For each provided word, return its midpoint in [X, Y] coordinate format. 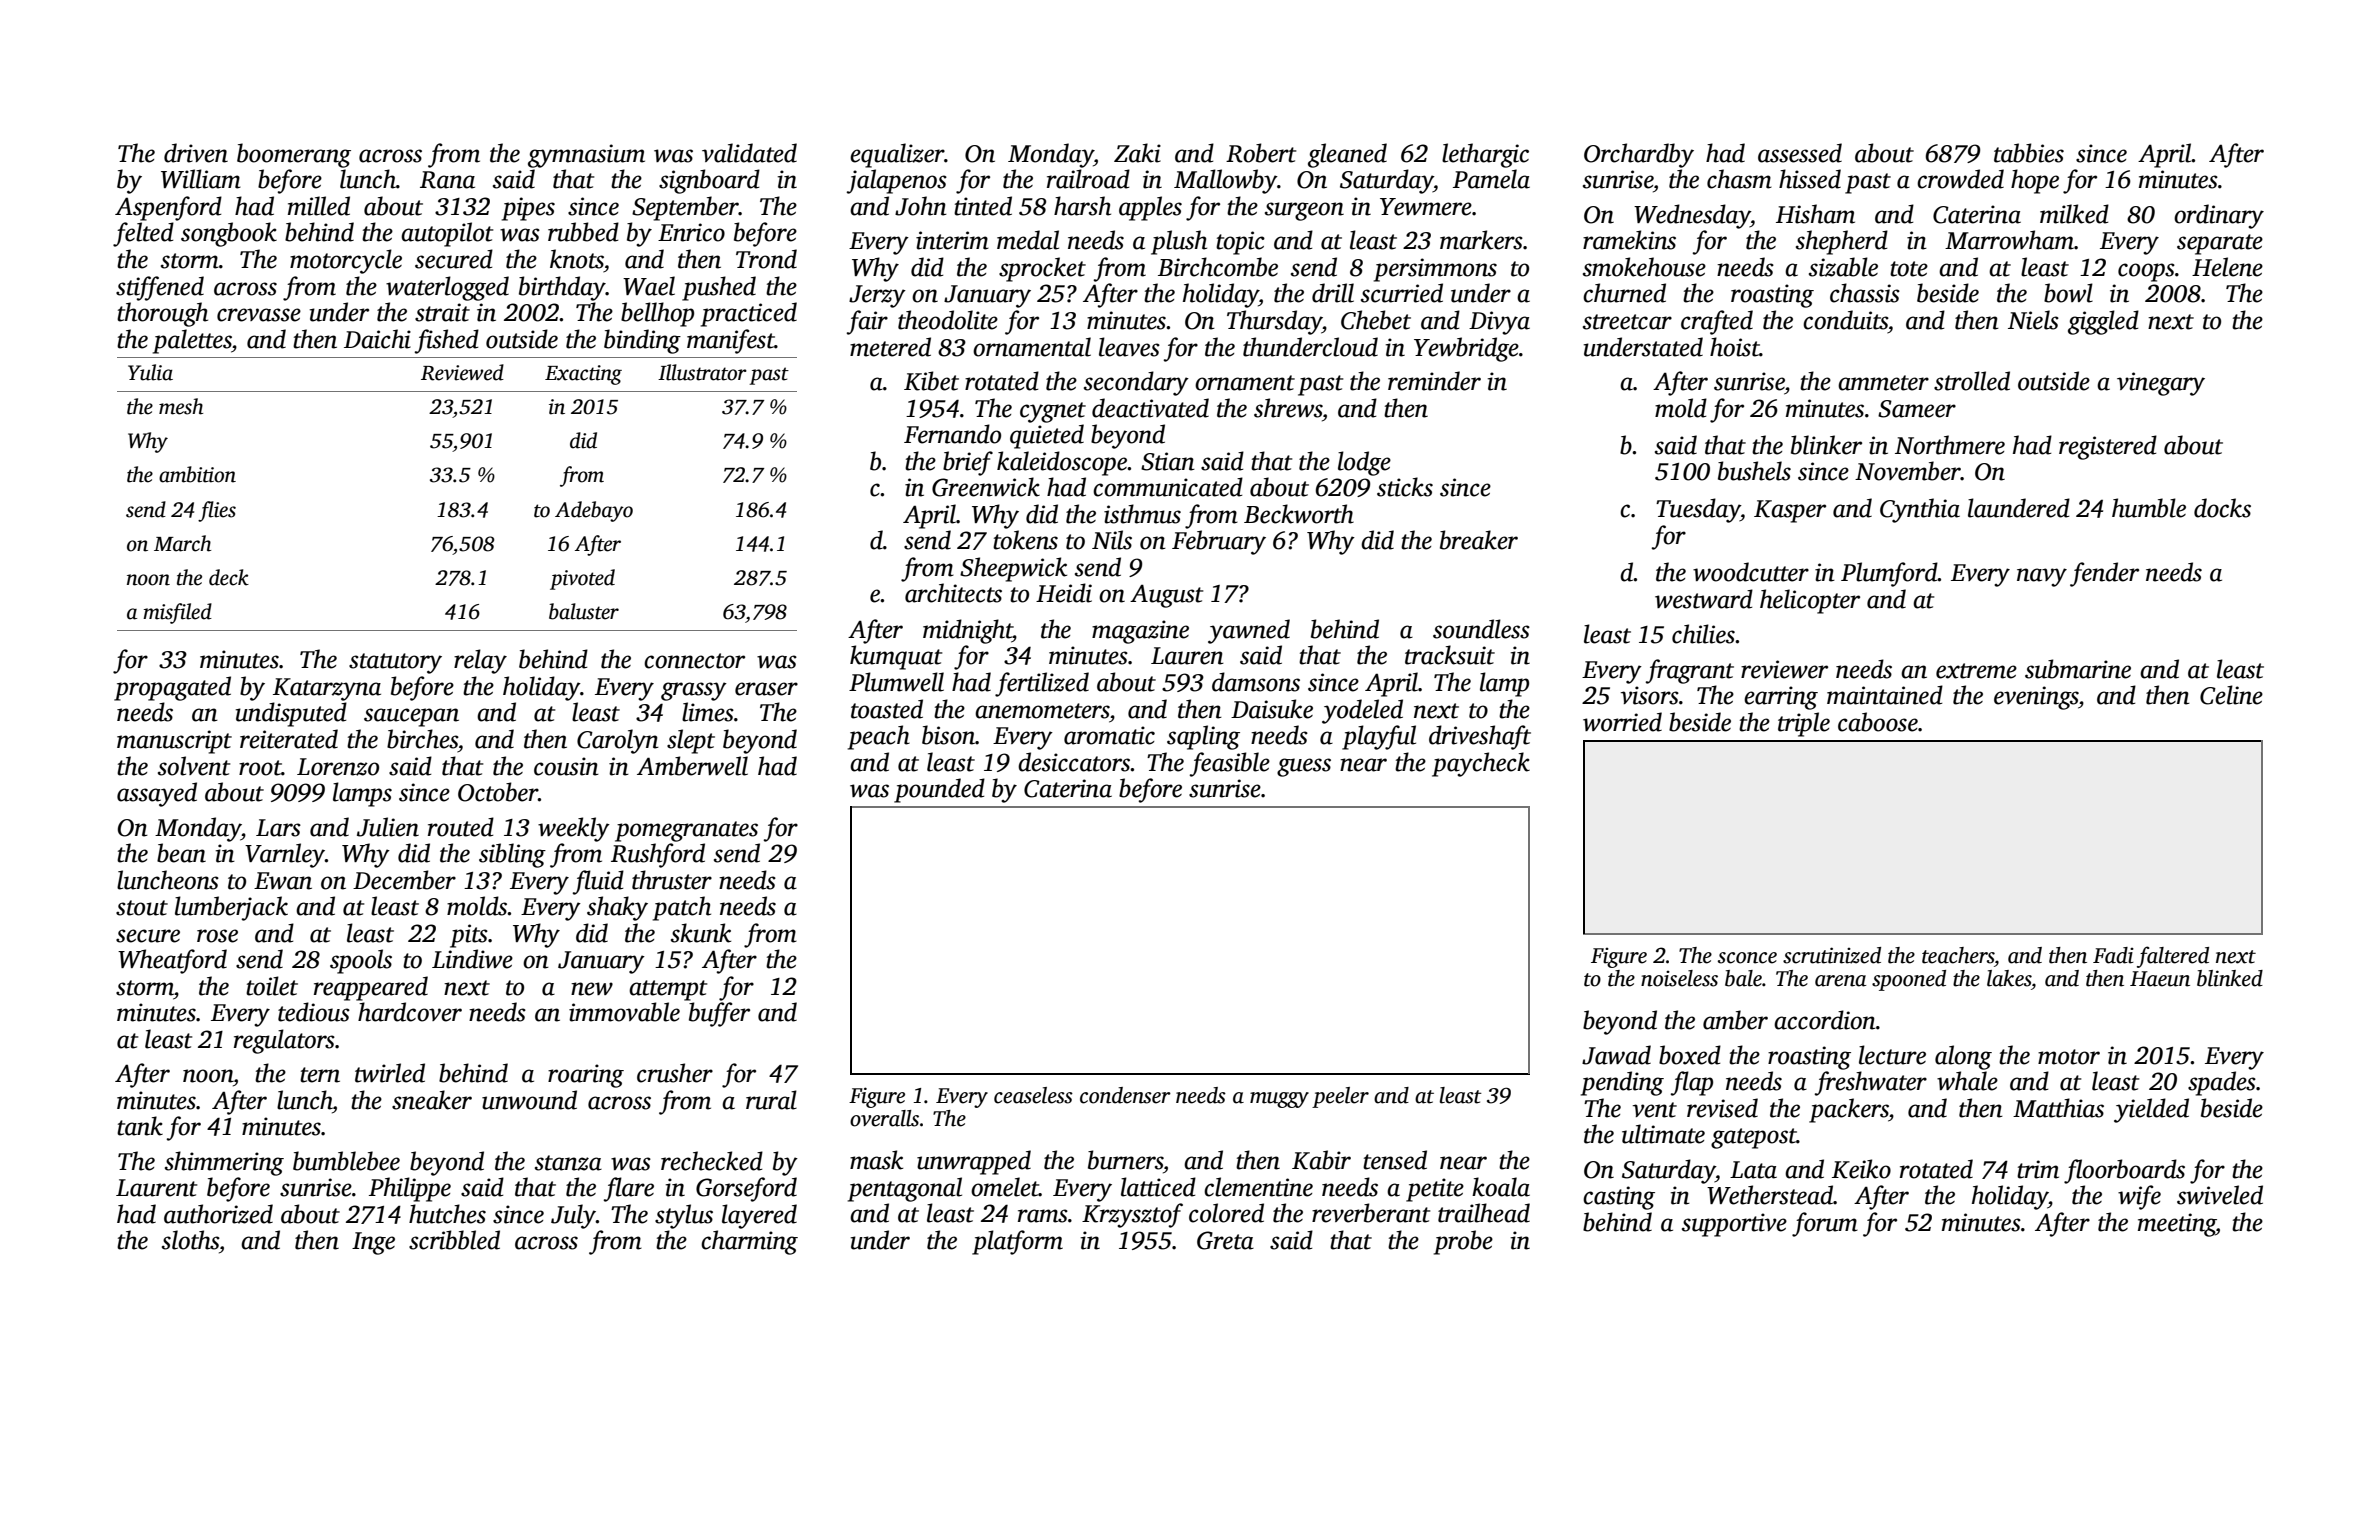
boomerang [294, 155]
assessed [1800, 153]
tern [320, 1075]
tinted [983, 206]
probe [1463, 1242]
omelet [1005, 1187]
